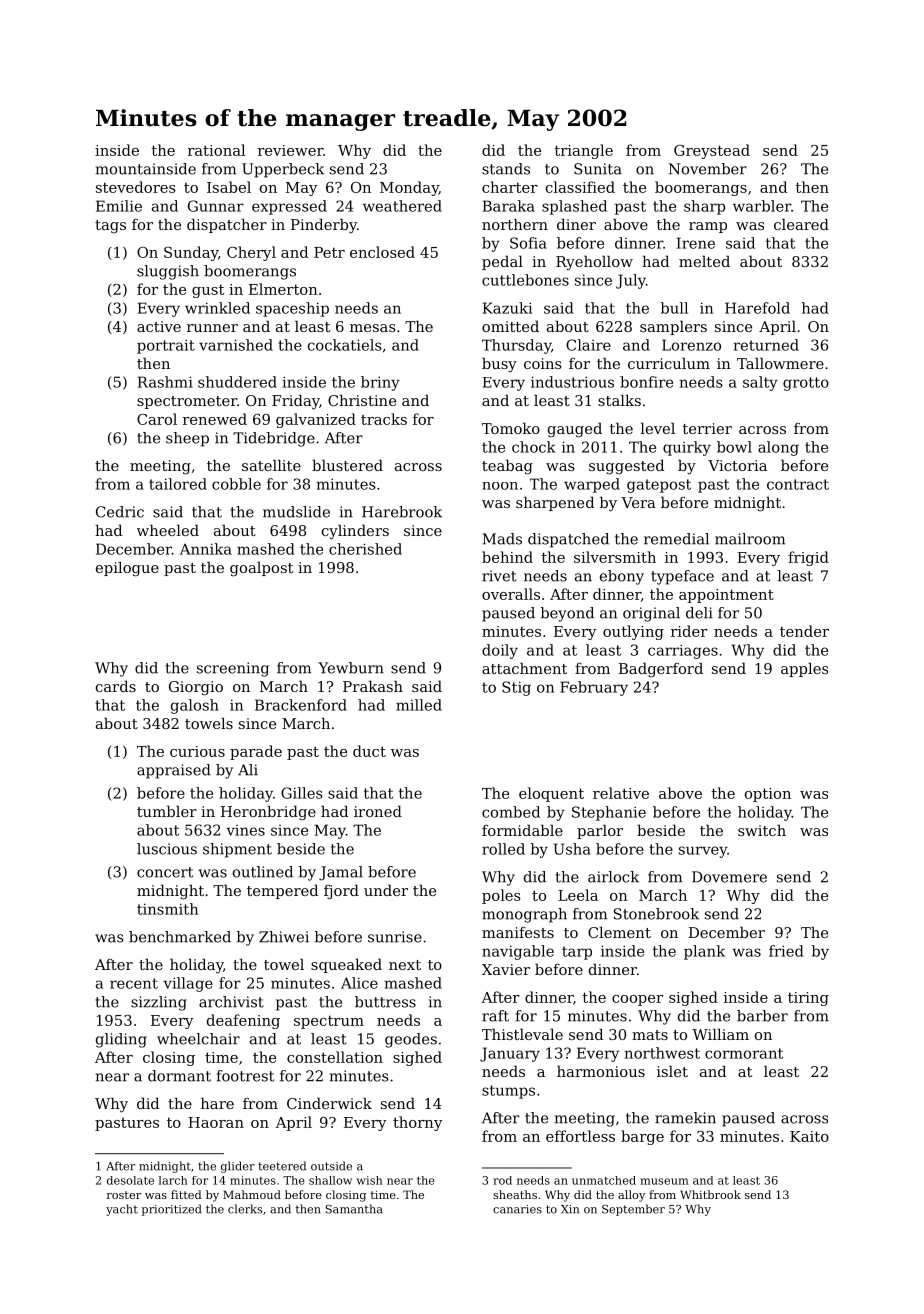 The image size is (924, 1314). What do you see at coordinates (233, 669) in the screenshot?
I see `screening` at bounding box center [233, 669].
